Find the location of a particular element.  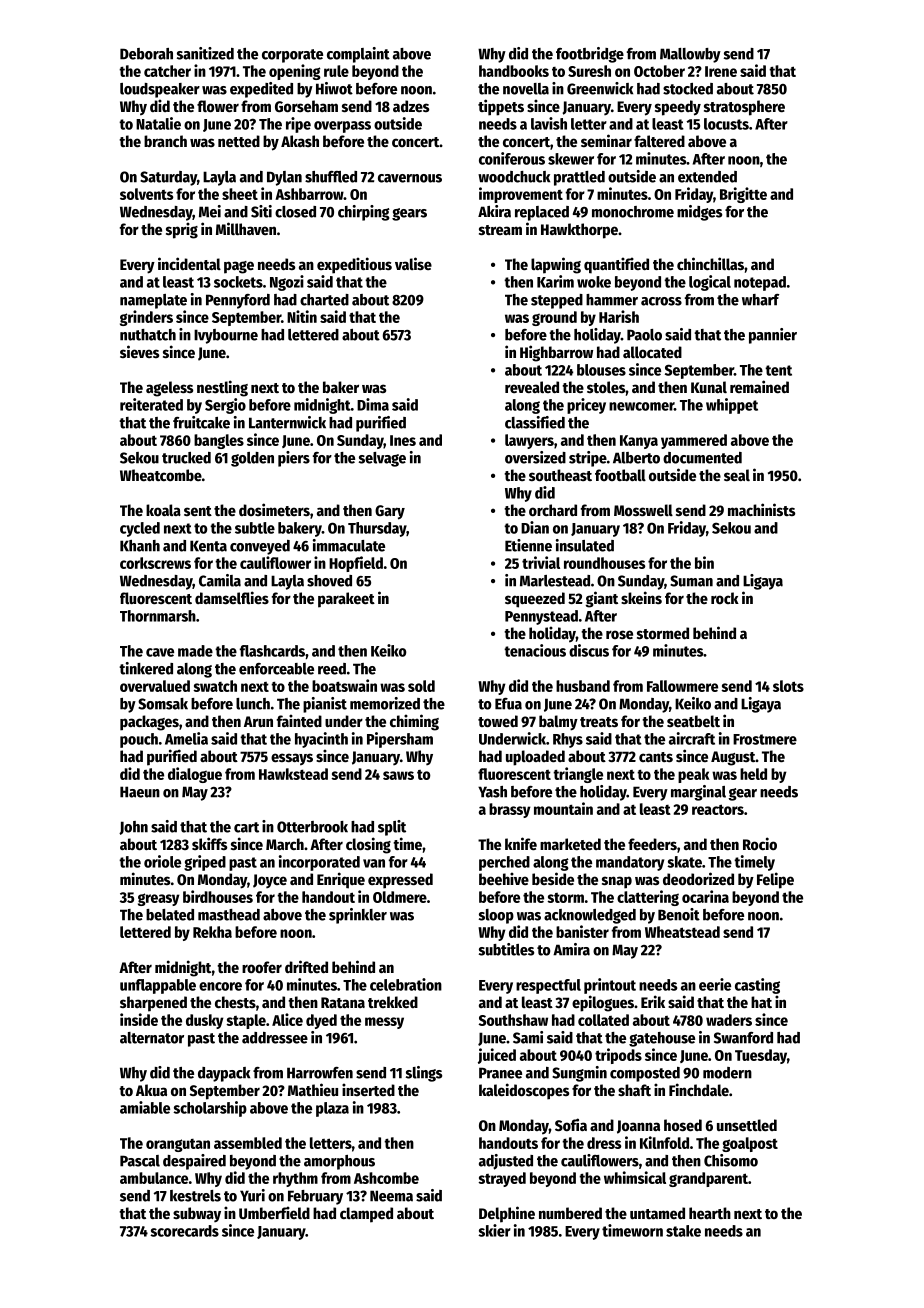

nameplate is located at coordinates (153, 301).
